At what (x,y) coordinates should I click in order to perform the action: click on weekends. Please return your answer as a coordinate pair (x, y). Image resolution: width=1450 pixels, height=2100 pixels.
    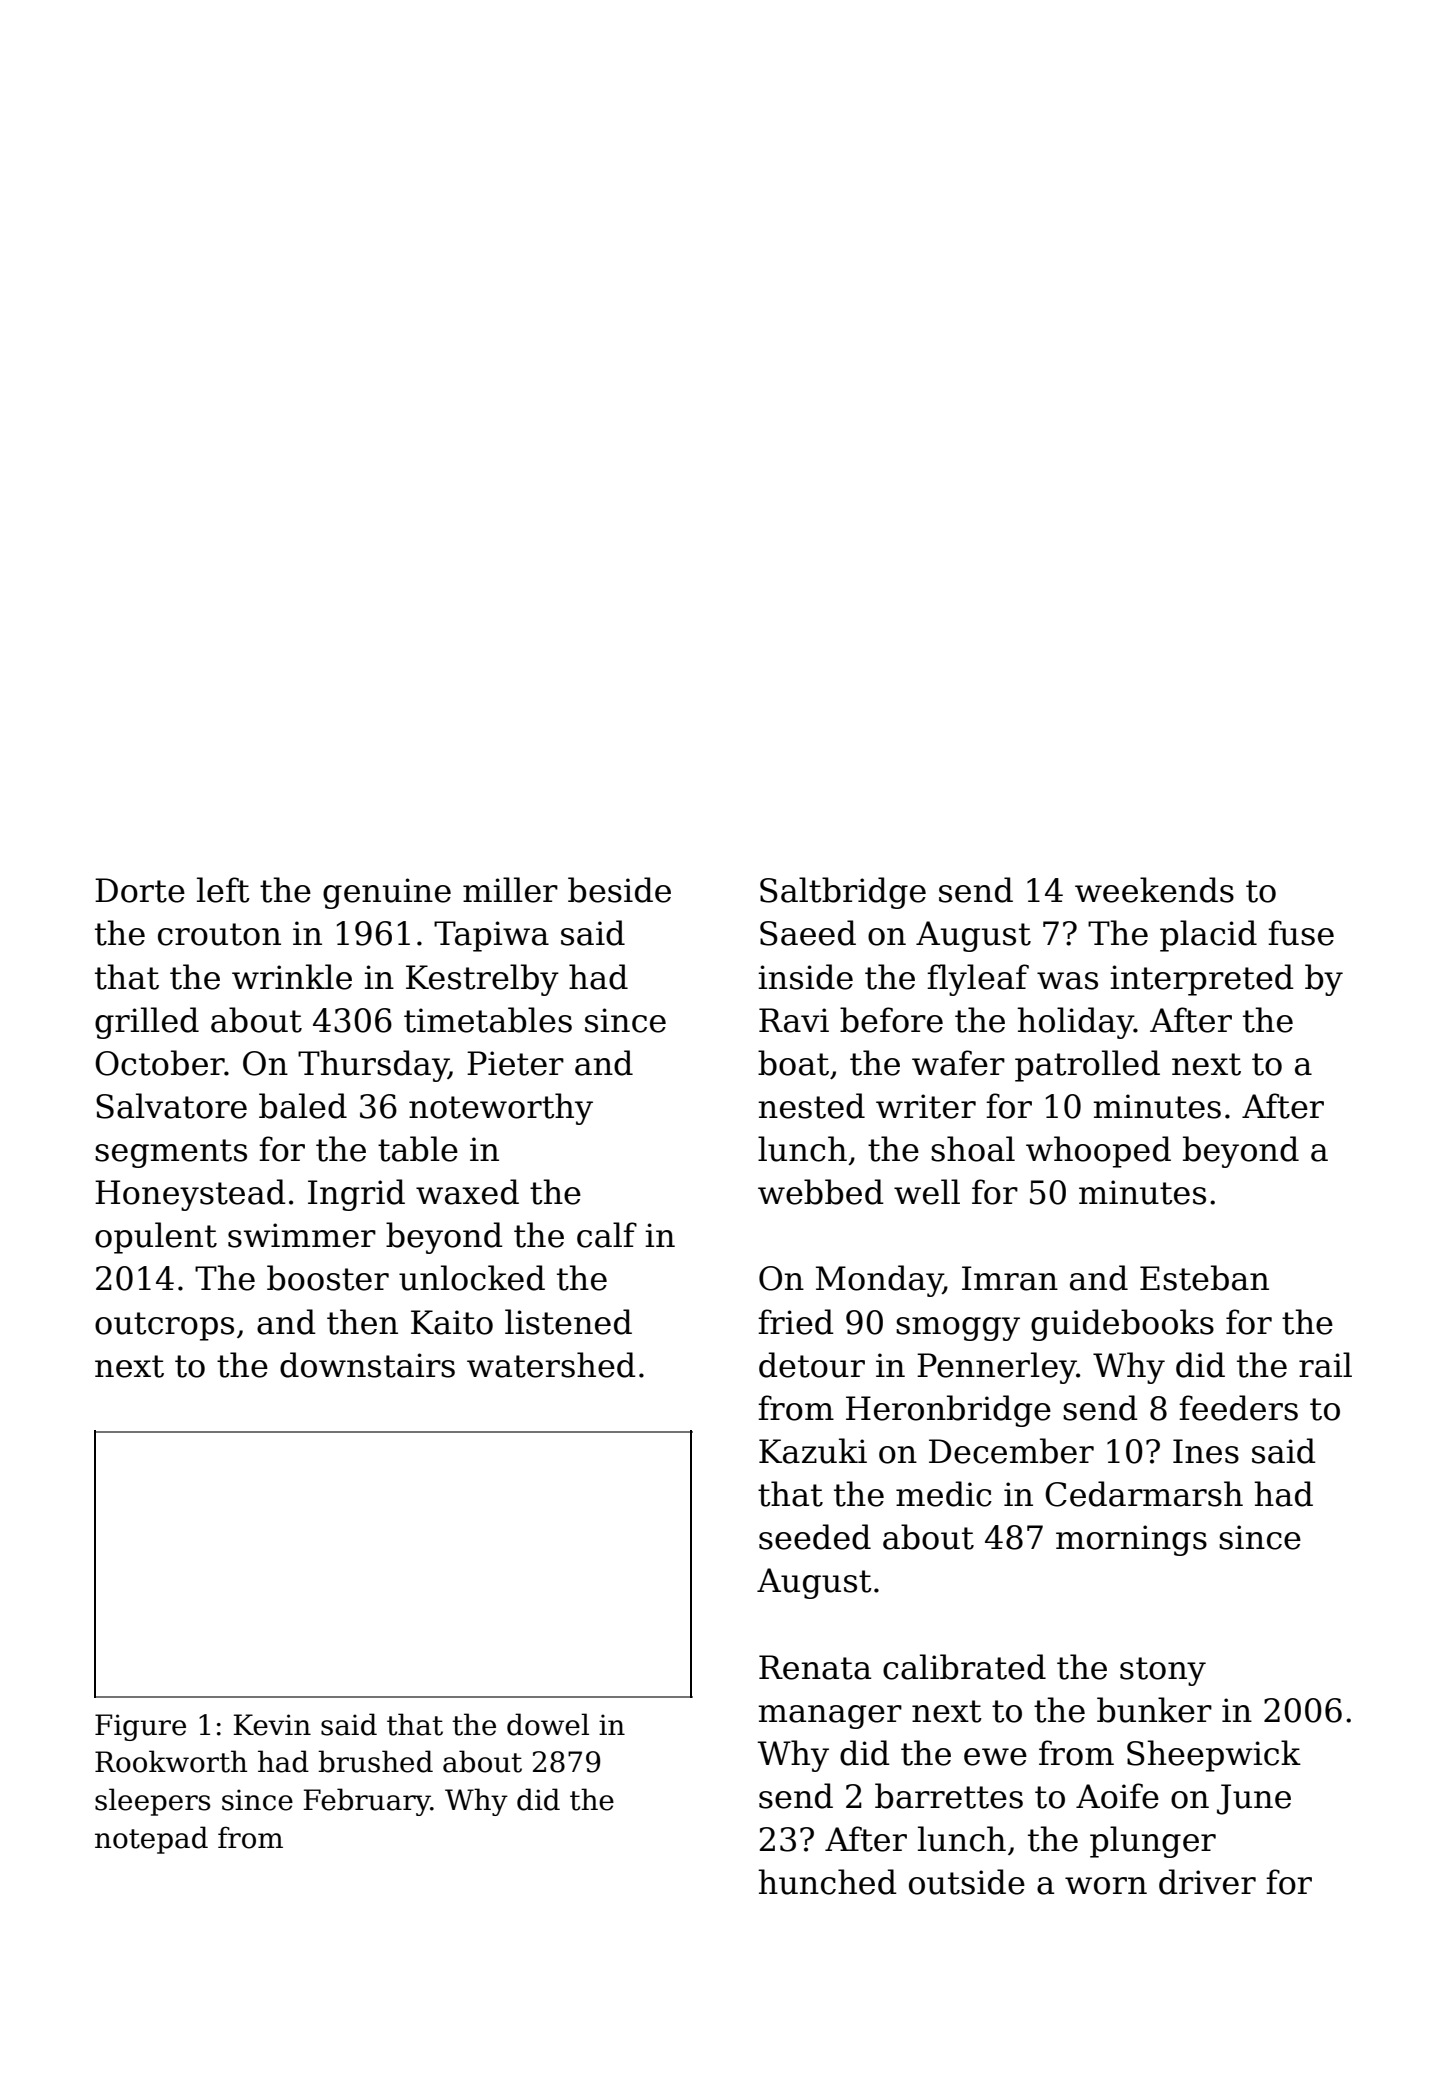
    Looking at the image, I should click on (1154, 890).
